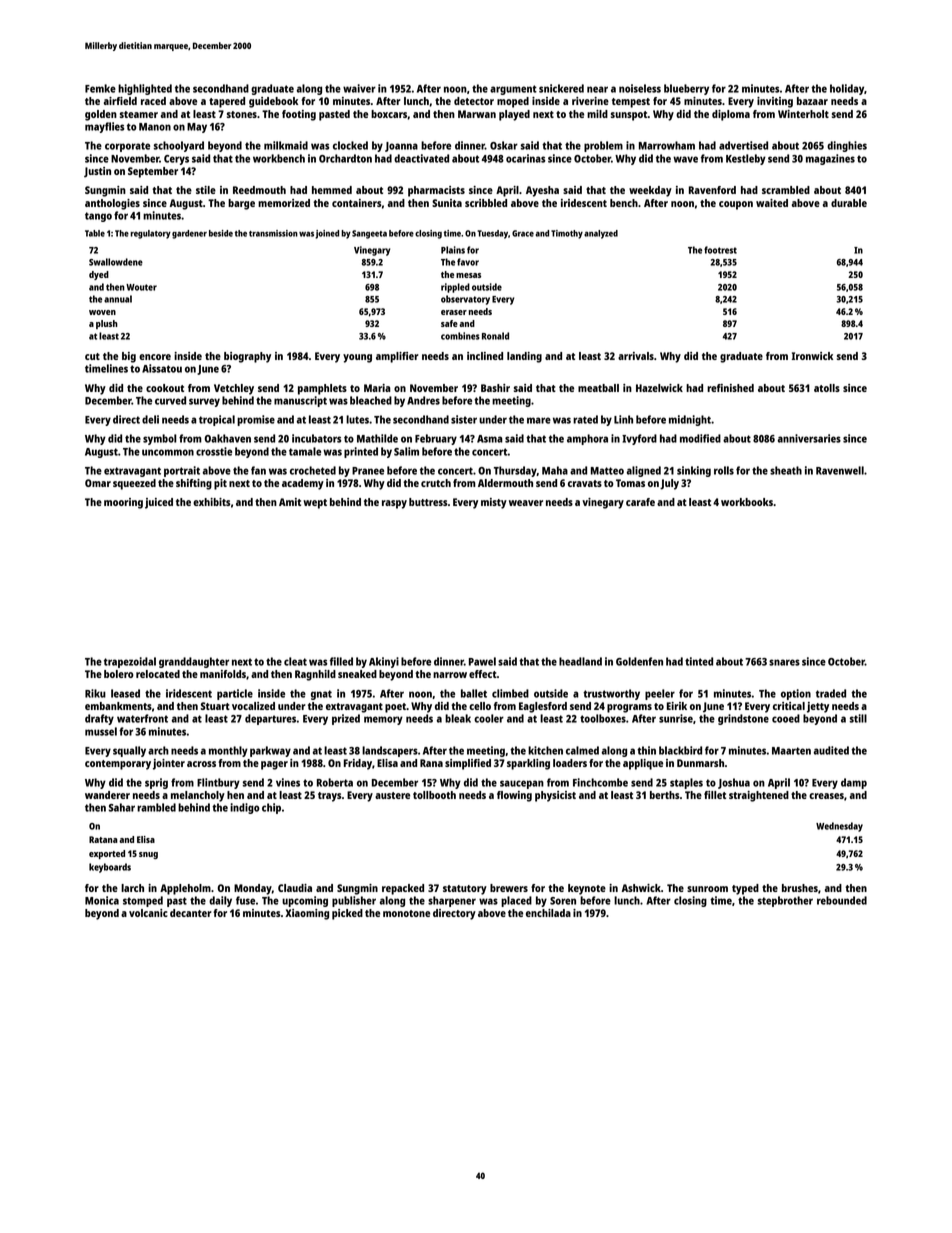  I want to click on juiced, so click(159, 503).
